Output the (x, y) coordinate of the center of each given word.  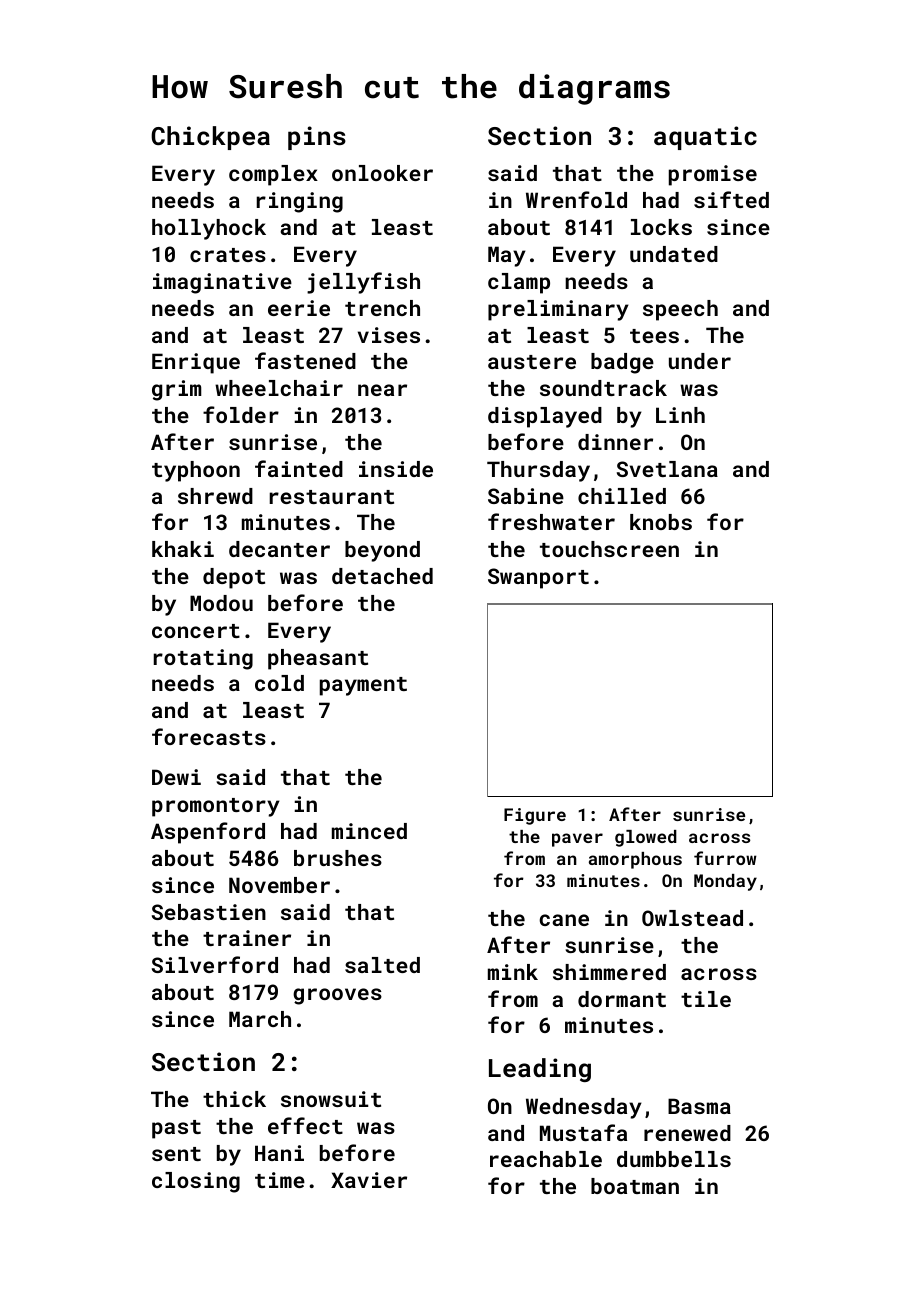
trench (382, 308)
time (280, 1180)
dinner (615, 442)
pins (317, 138)
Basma (699, 1106)
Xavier (369, 1180)
